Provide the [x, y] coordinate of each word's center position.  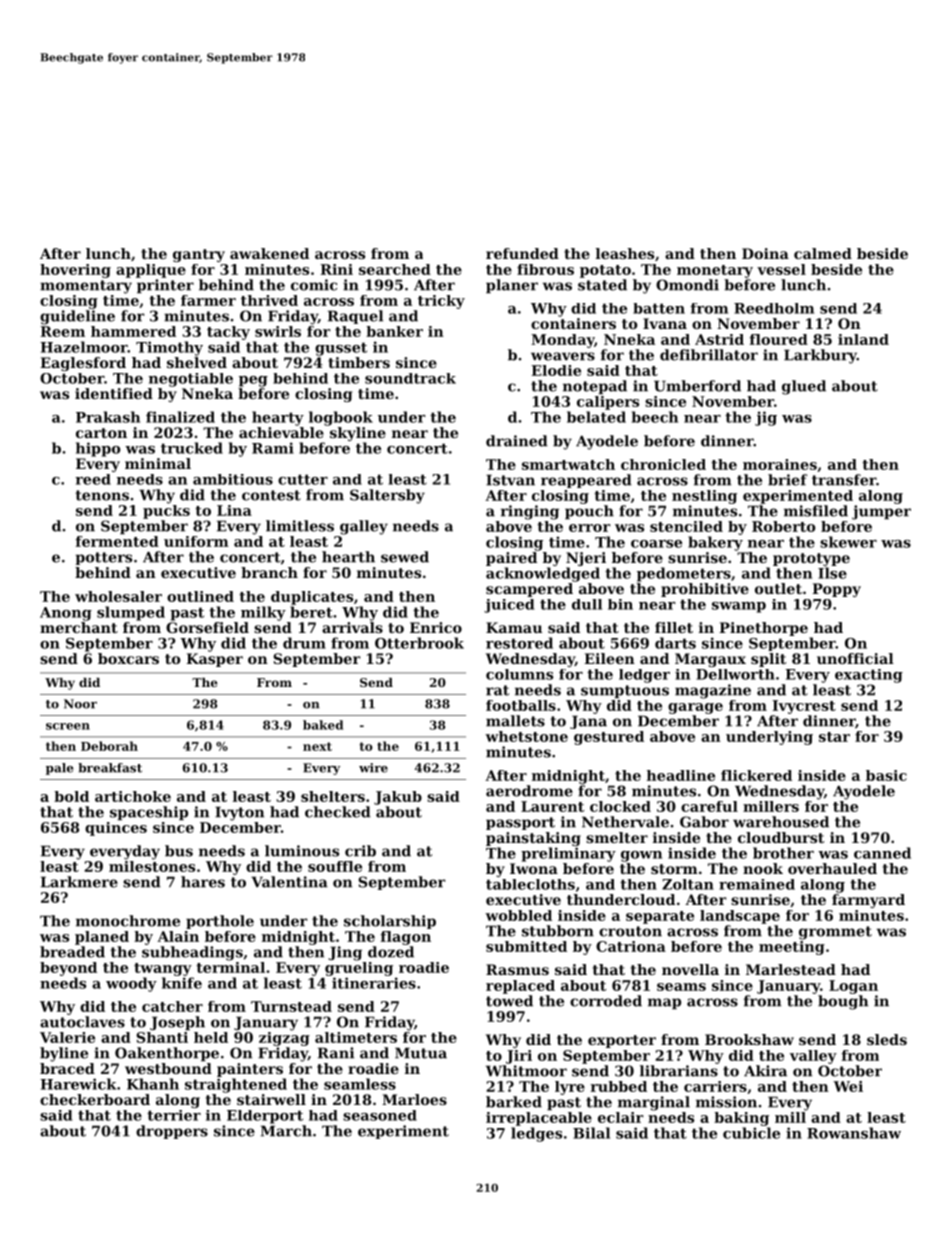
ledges [536, 1134]
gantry [199, 255]
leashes [625, 253]
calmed [823, 253]
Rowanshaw [854, 1133]
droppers [172, 1132]
